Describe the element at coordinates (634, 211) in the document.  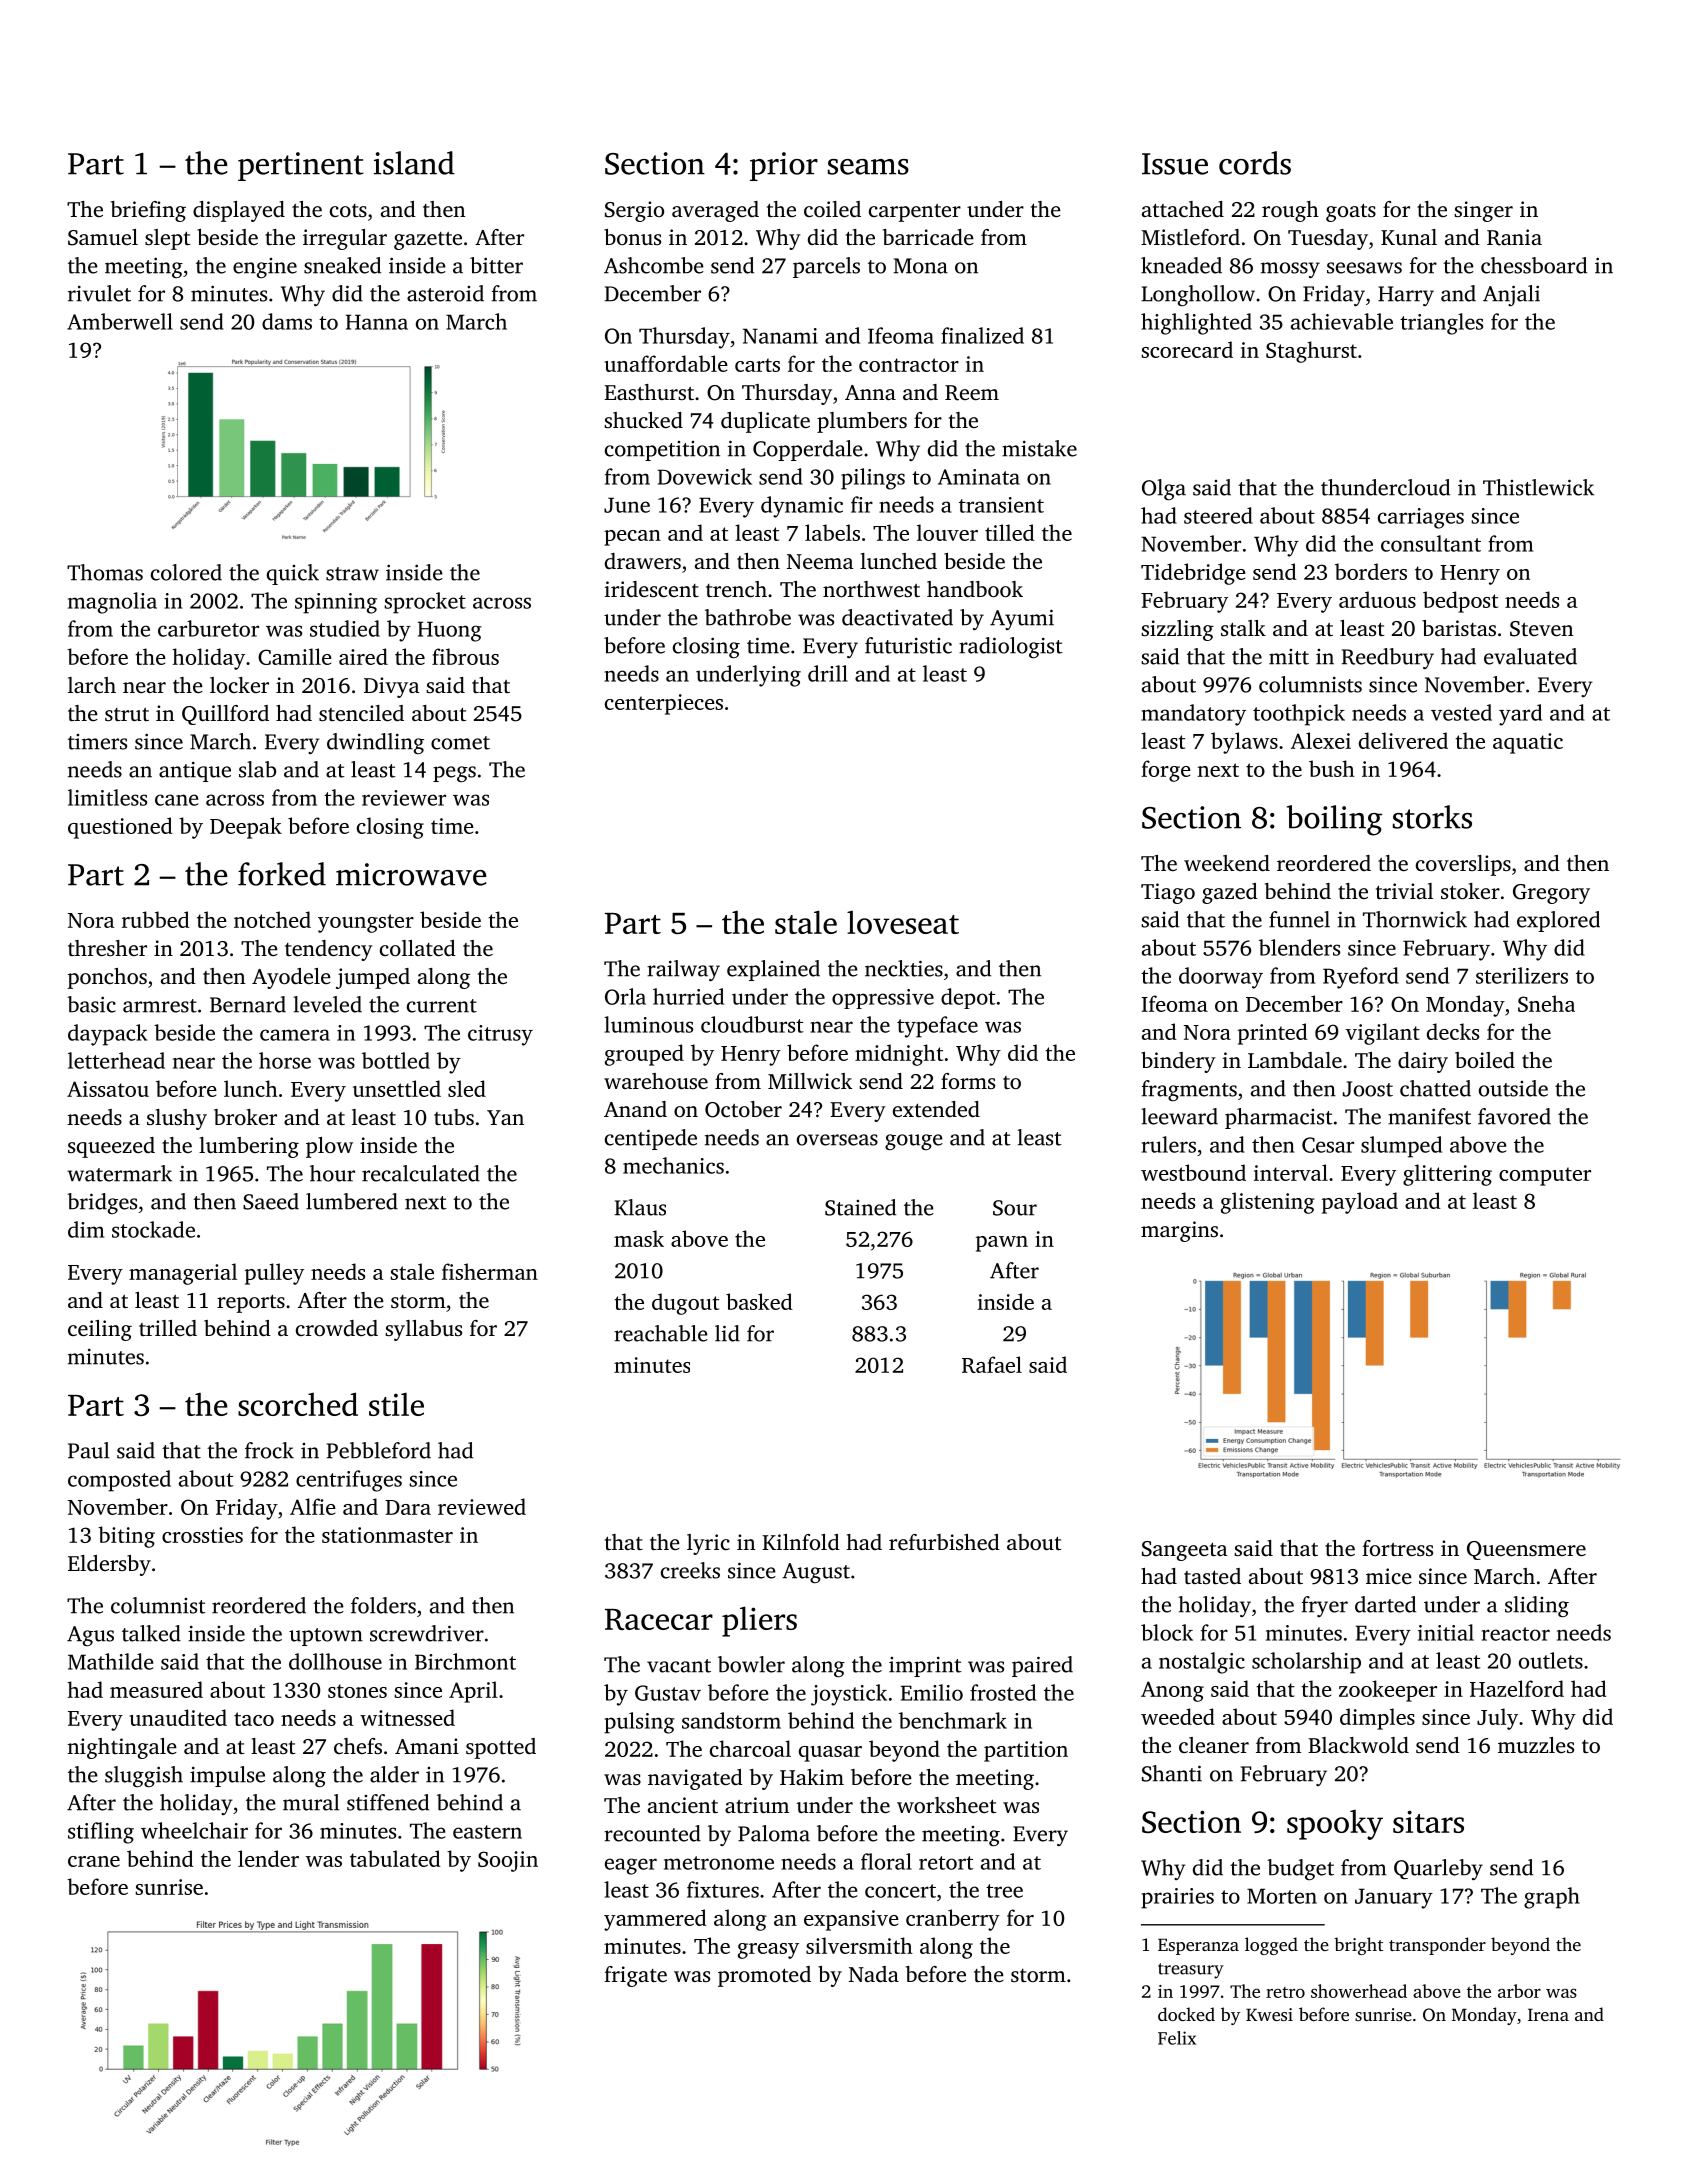
I see `Sergio` at that location.
